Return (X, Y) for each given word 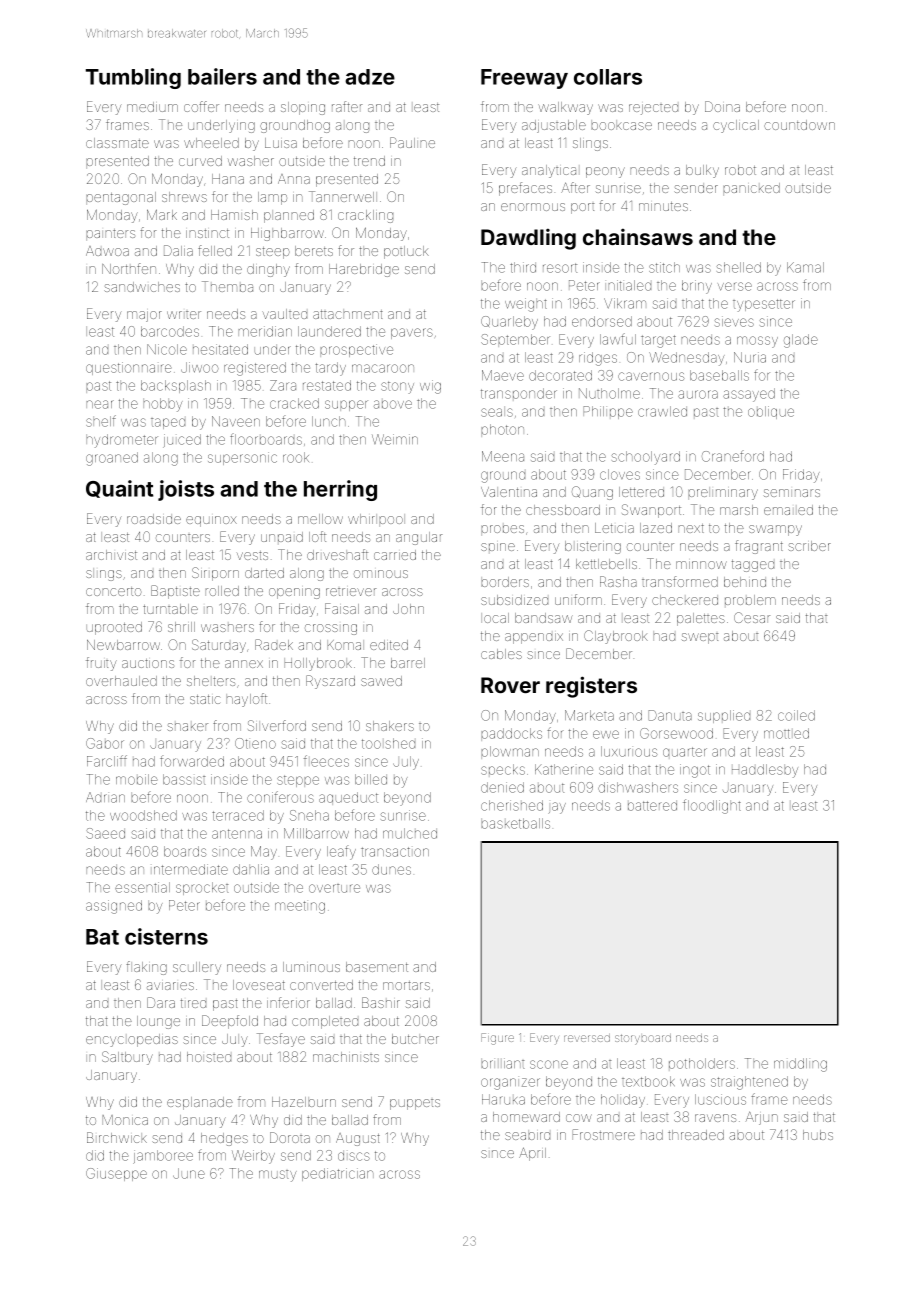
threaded (696, 1135)
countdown (799, 125)
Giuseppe (116, 1174)
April (532, 1154)
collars (608, 77)
